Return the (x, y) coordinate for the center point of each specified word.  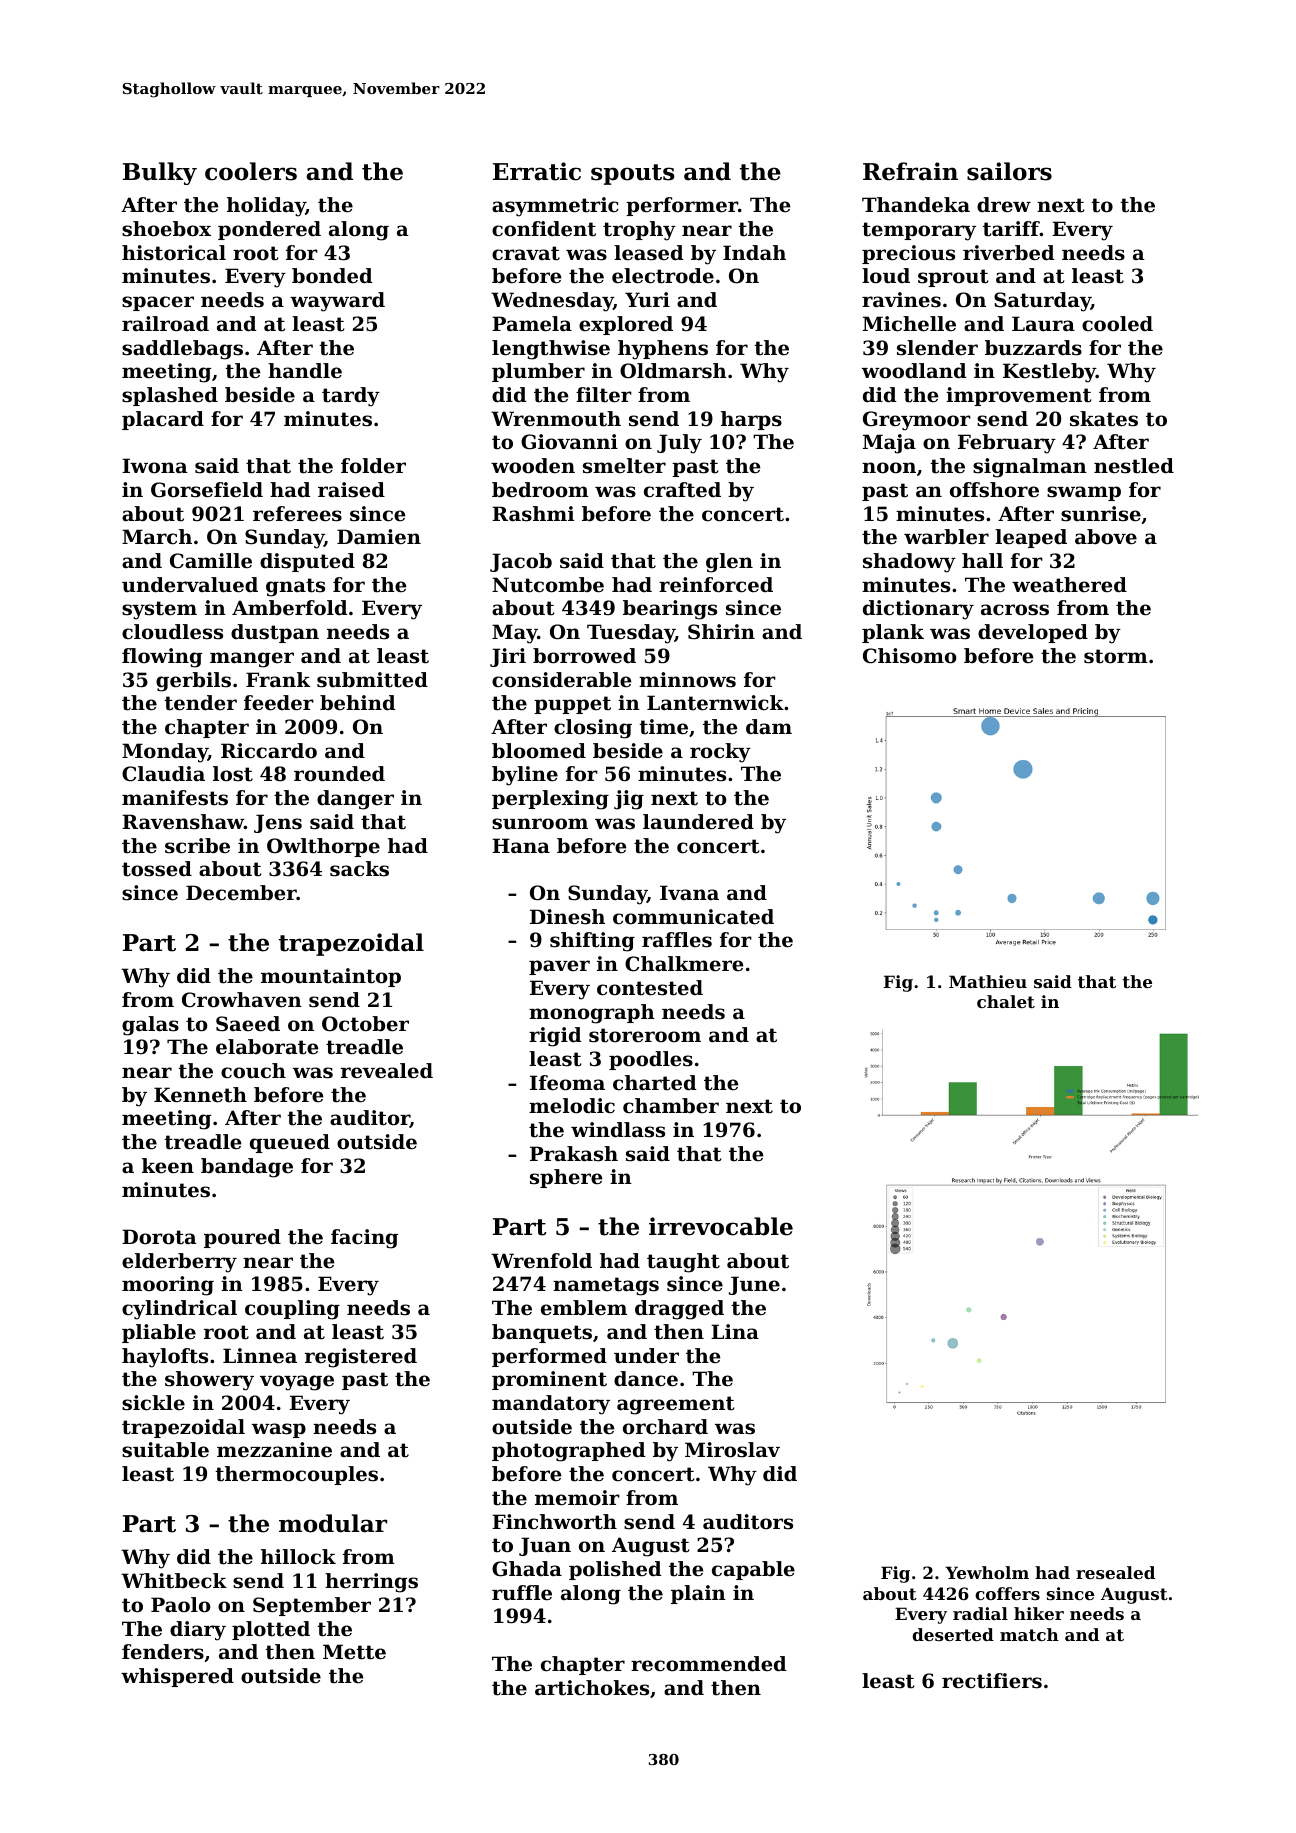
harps (751, 420)
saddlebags (182, 350)
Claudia (163, 774)
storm (1116, 656)
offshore (994, 490)
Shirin (721, 632)
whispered (177, 1677)
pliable (159, 1333)
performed (549, 1357)
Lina (735, 1332)
